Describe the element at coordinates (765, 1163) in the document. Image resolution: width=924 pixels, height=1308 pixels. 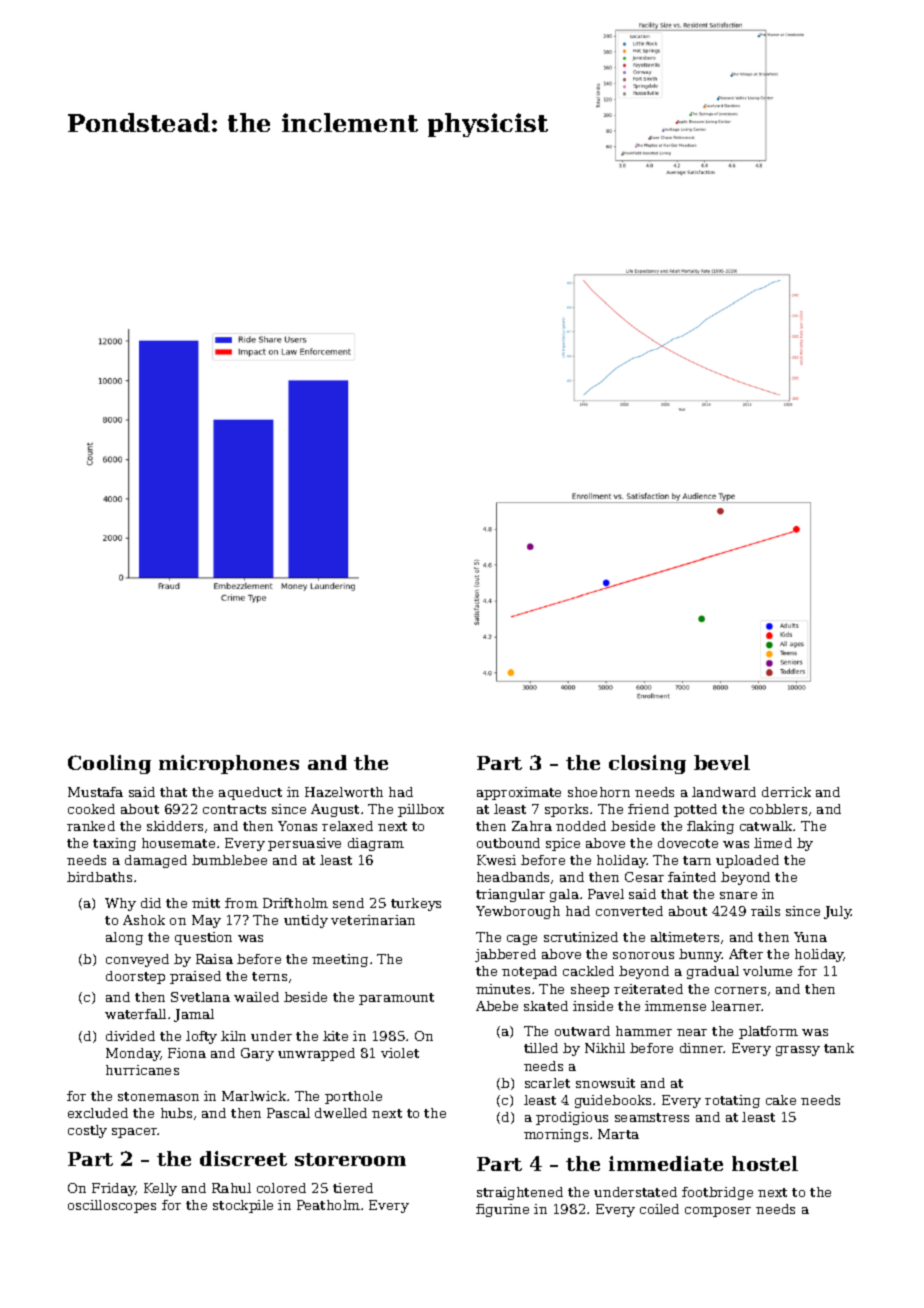
I see `hostel` at that location.
